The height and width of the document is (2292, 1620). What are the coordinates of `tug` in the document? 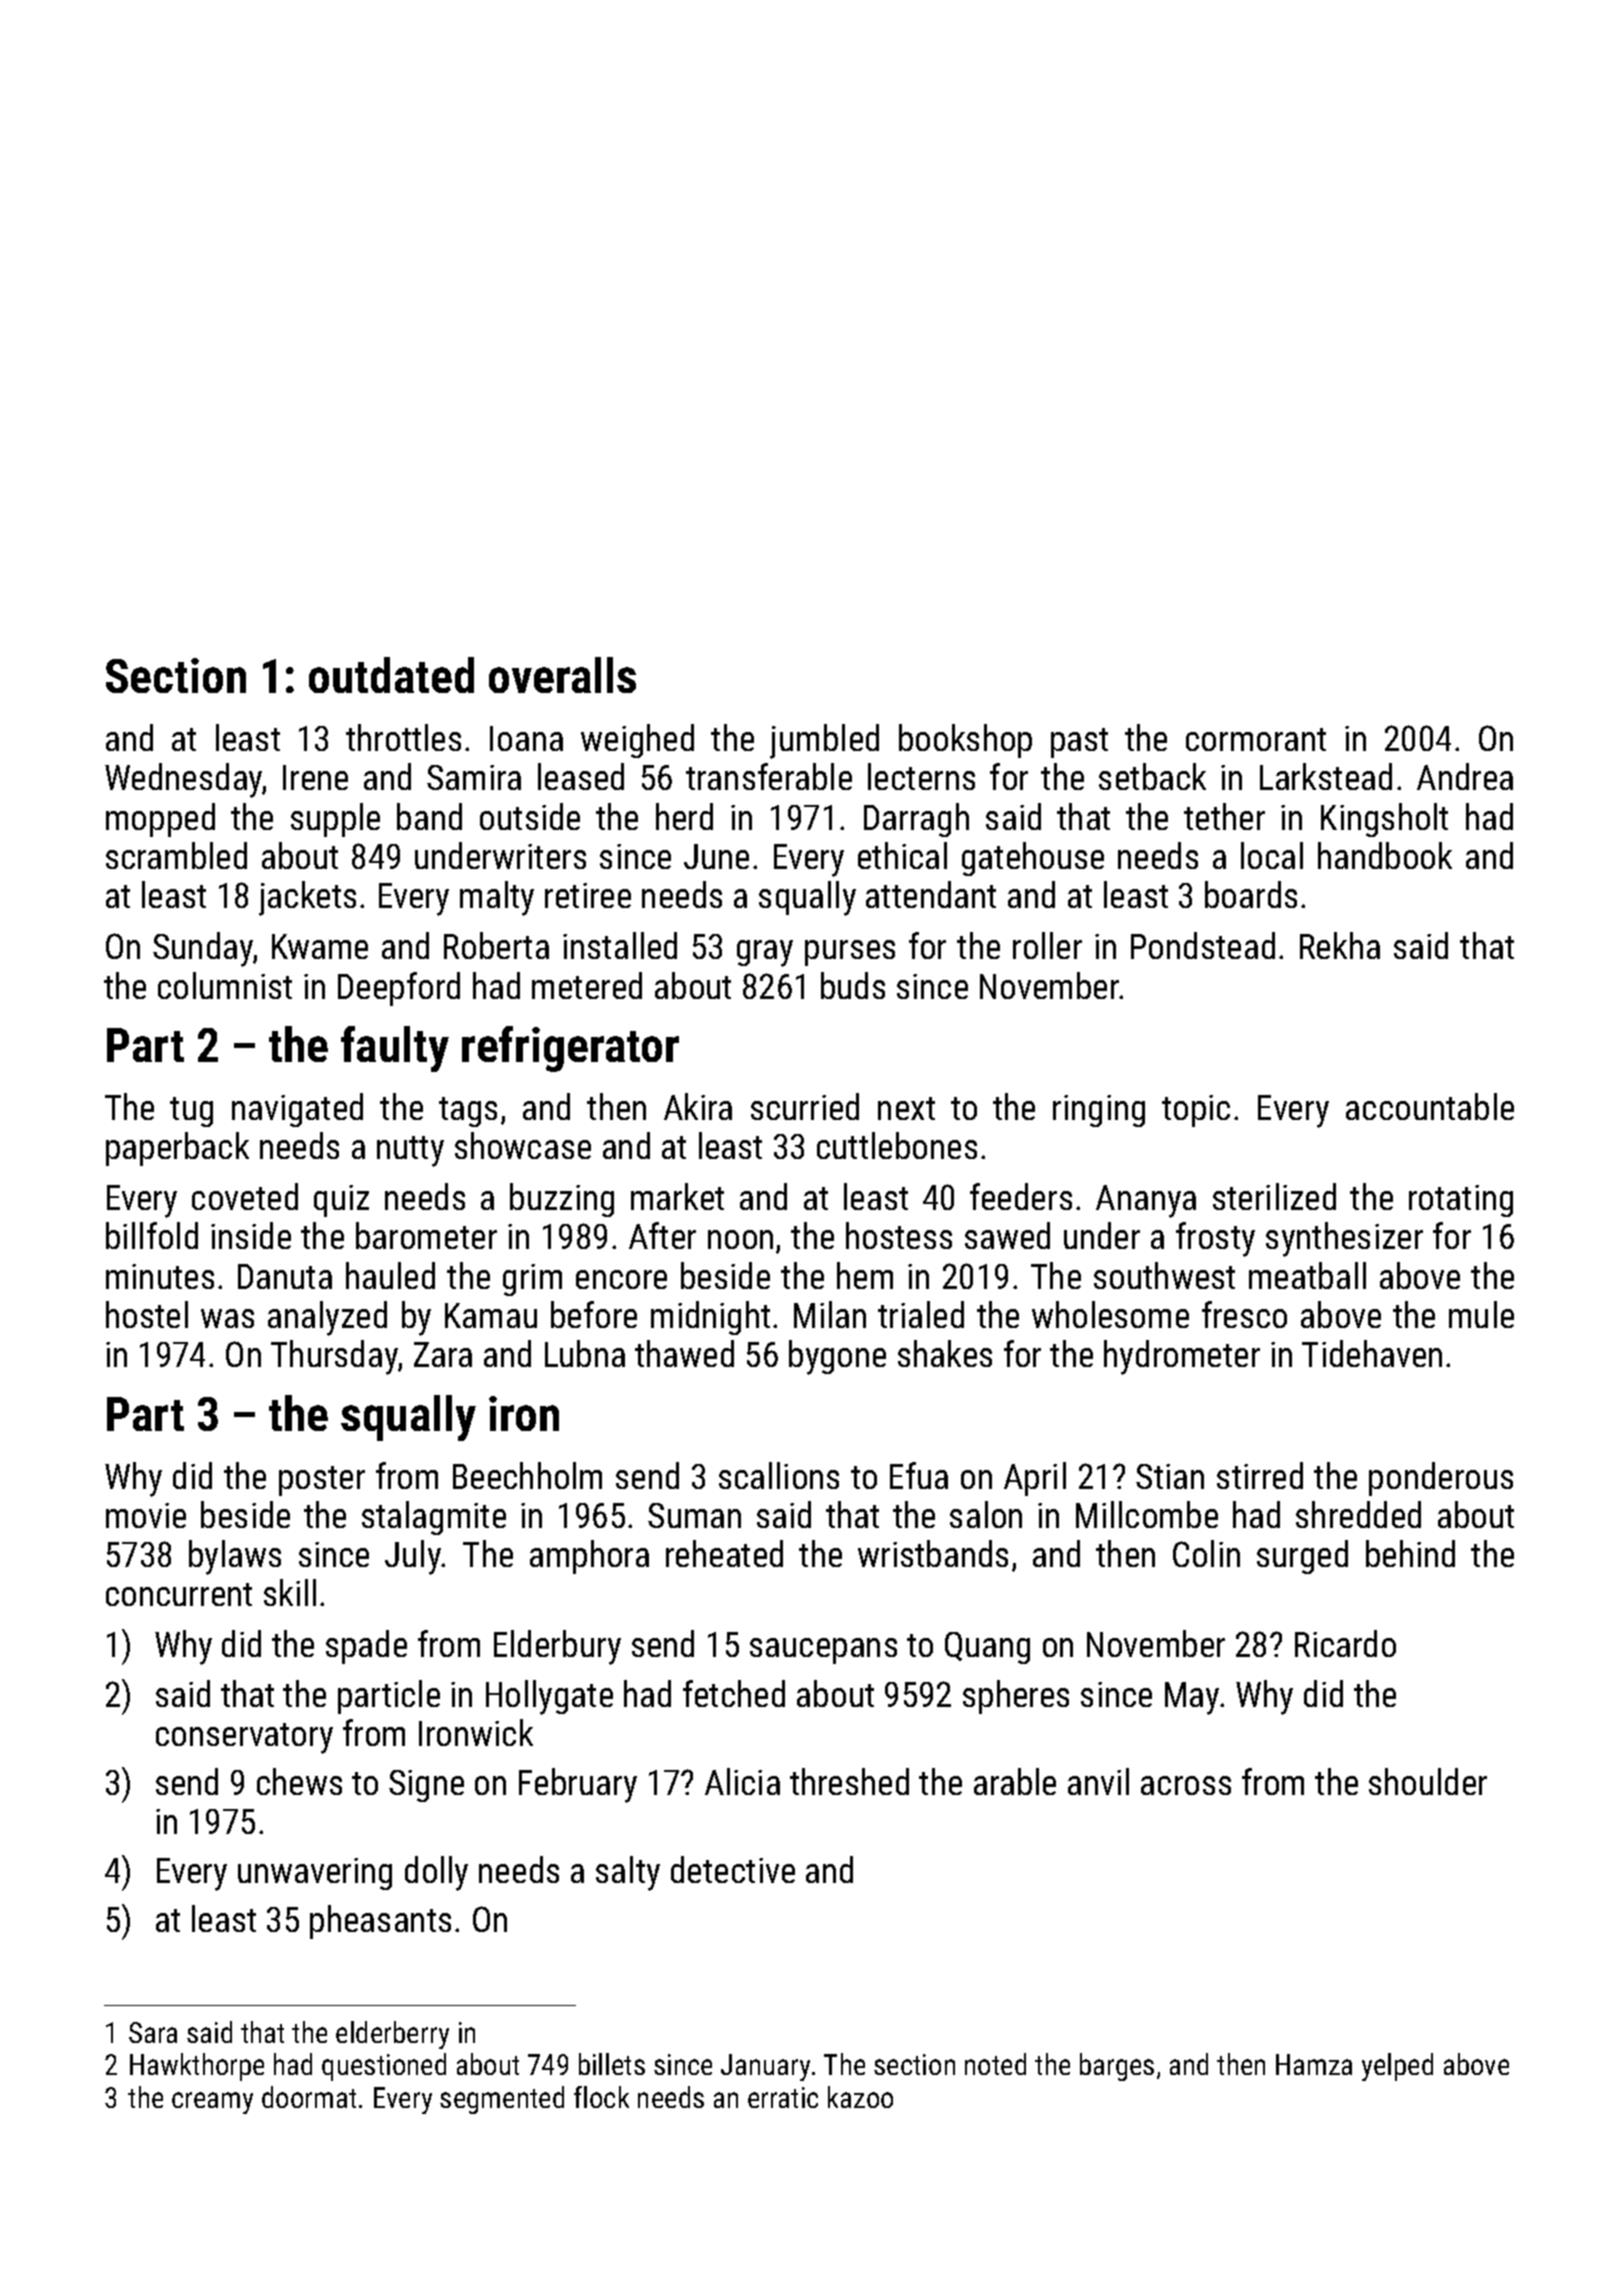 It's located at (191, 1112).
